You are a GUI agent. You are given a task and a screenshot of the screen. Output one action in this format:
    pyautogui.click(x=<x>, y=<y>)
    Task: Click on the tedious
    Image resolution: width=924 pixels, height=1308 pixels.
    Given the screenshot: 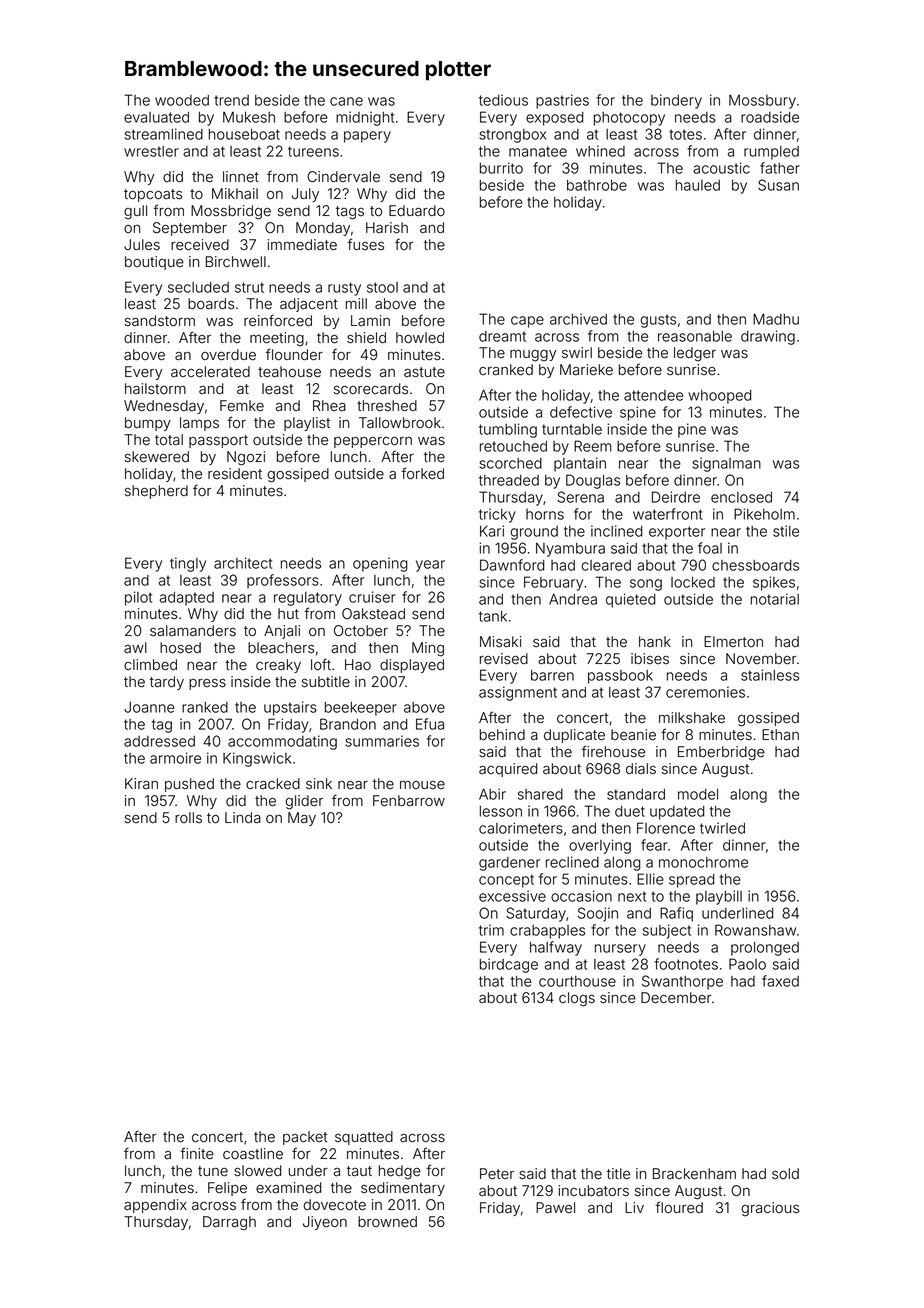 What is the action you would take?
    pyautogui.click(x=503, y=100)
